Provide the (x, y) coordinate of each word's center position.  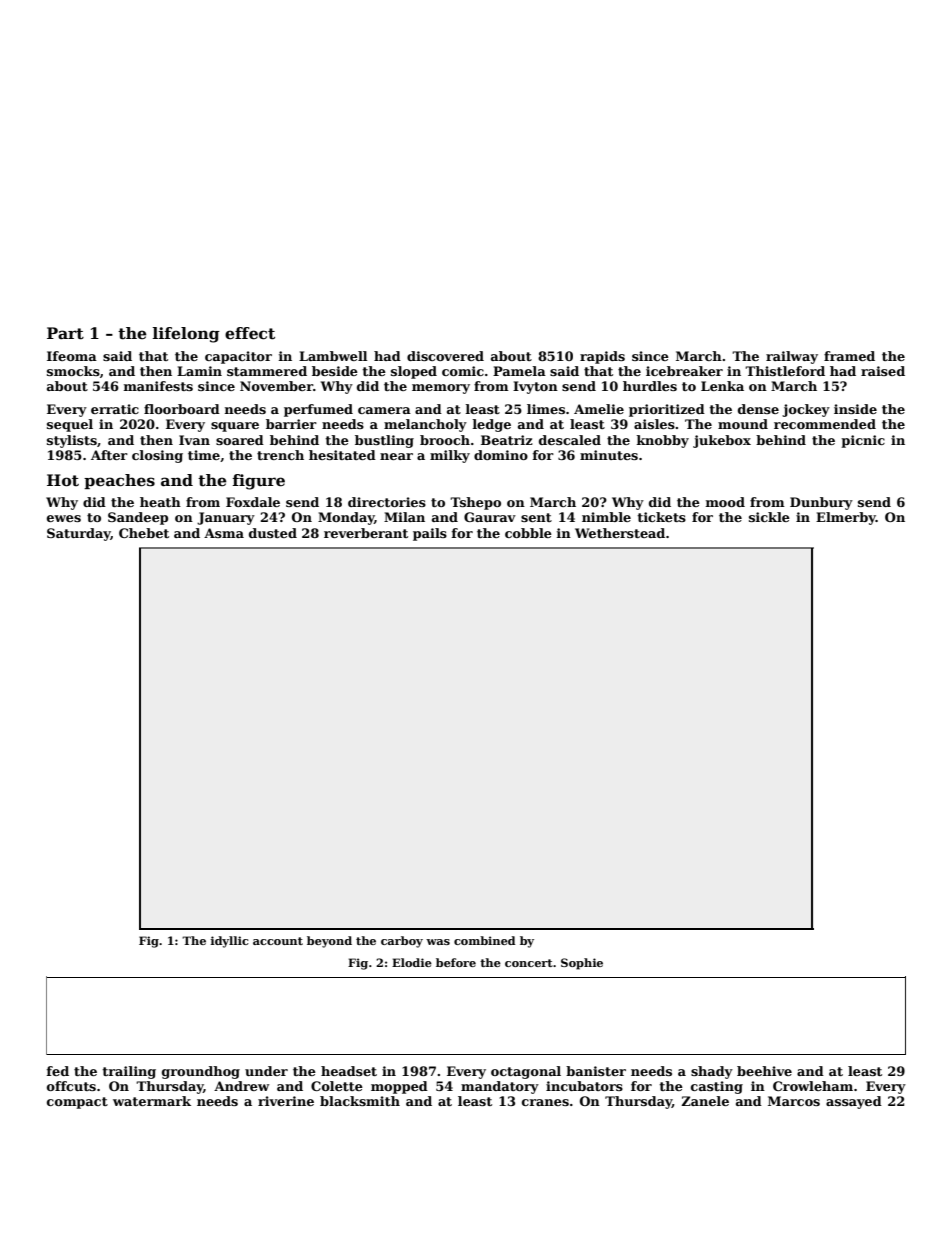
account (278, 941)
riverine (286, 1101)
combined (485, 940)
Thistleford (785, 371)
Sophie (582, 964)
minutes (609, 455)
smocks (73, 371)
